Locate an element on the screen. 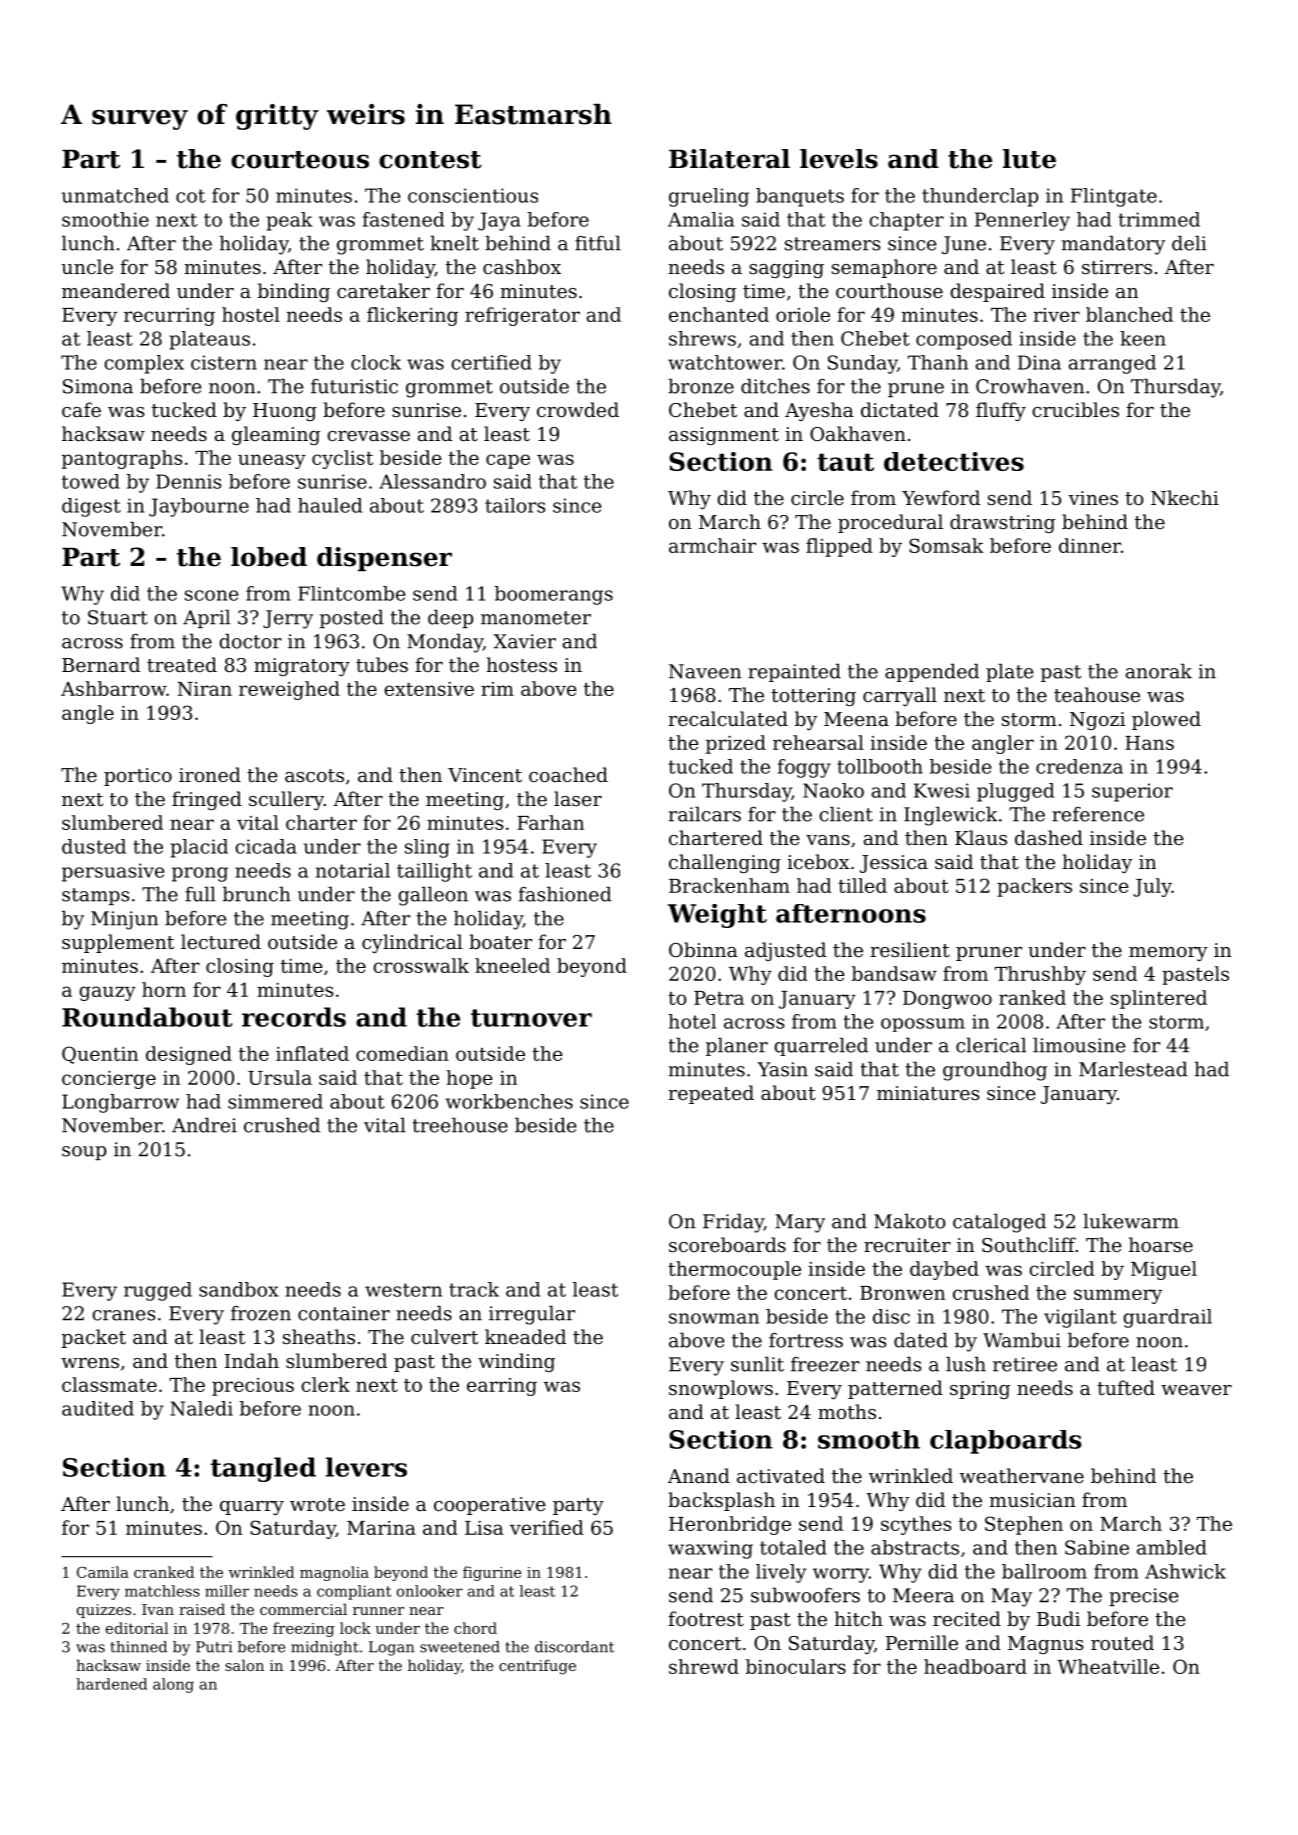  crucibles is located at coordinates (1075, 409).
